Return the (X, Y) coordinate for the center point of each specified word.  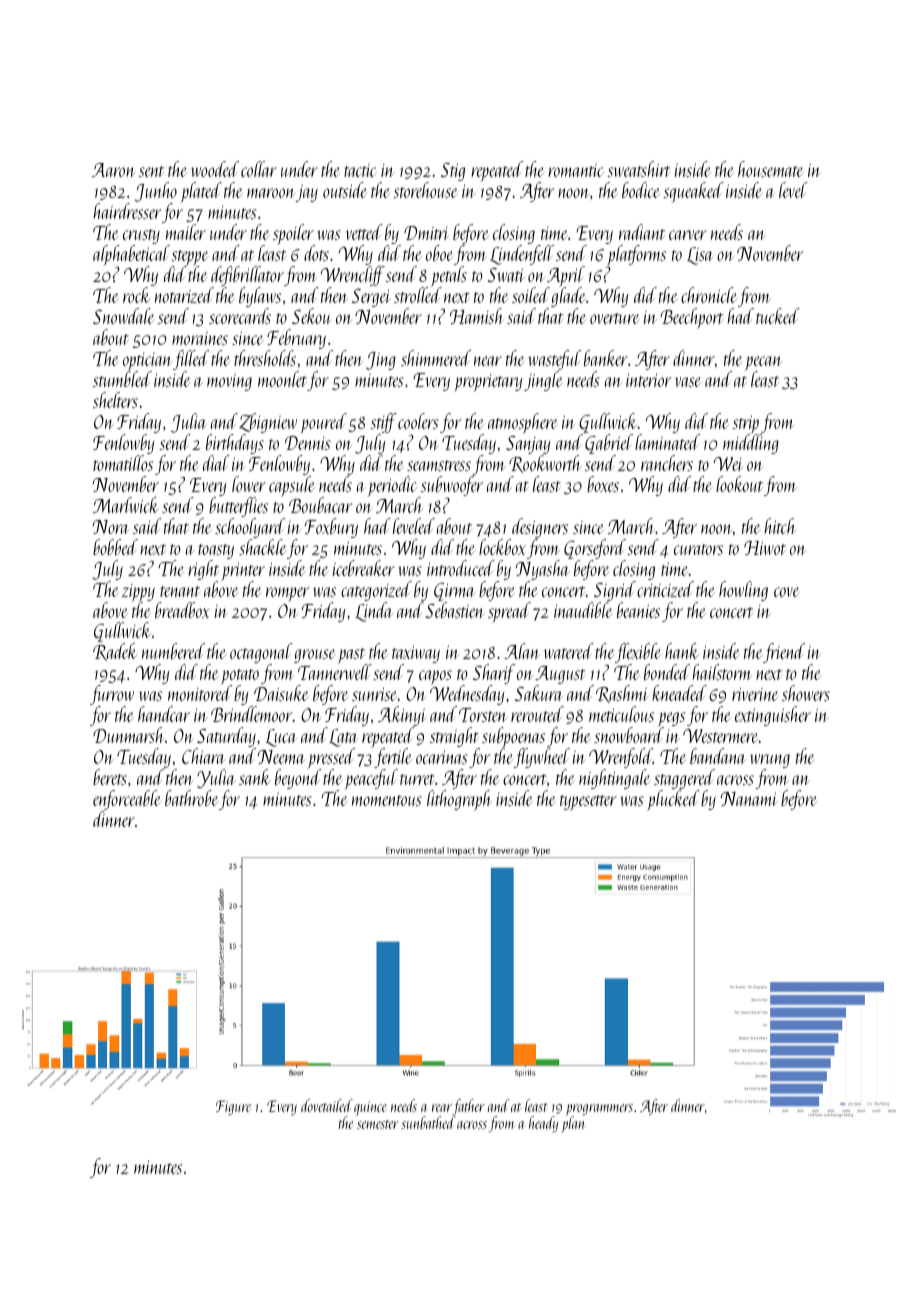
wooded (215, 169)
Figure (233, 1107)
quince (370, 1108)
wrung (770, 761)
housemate (771, 169)
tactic (360, 170)
